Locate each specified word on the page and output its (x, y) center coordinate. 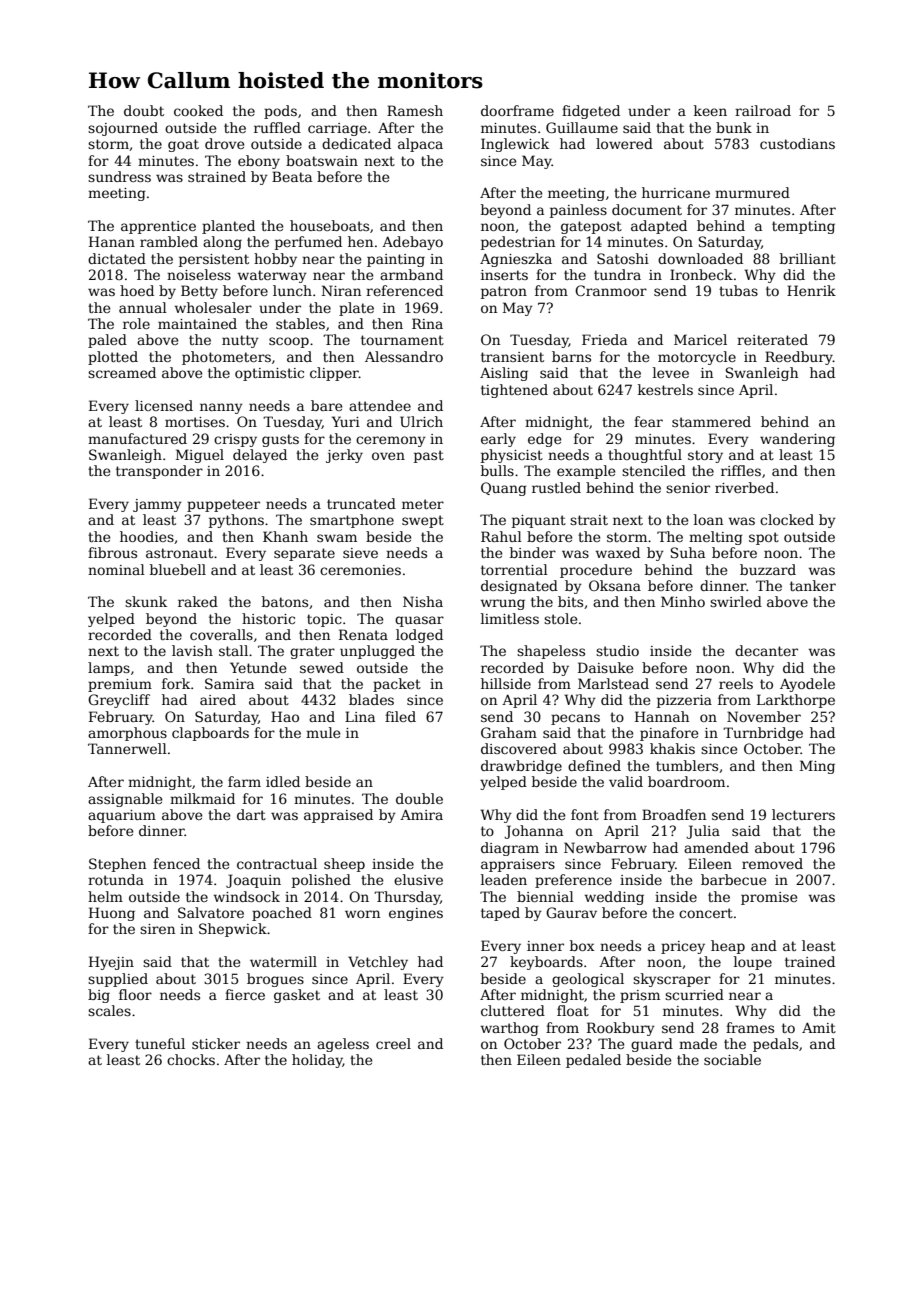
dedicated (356, 143)
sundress (119, 176)
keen (710, 110)
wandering (797, 440)
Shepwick (233, 930)
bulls (497, 470)
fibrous (112, 552)
